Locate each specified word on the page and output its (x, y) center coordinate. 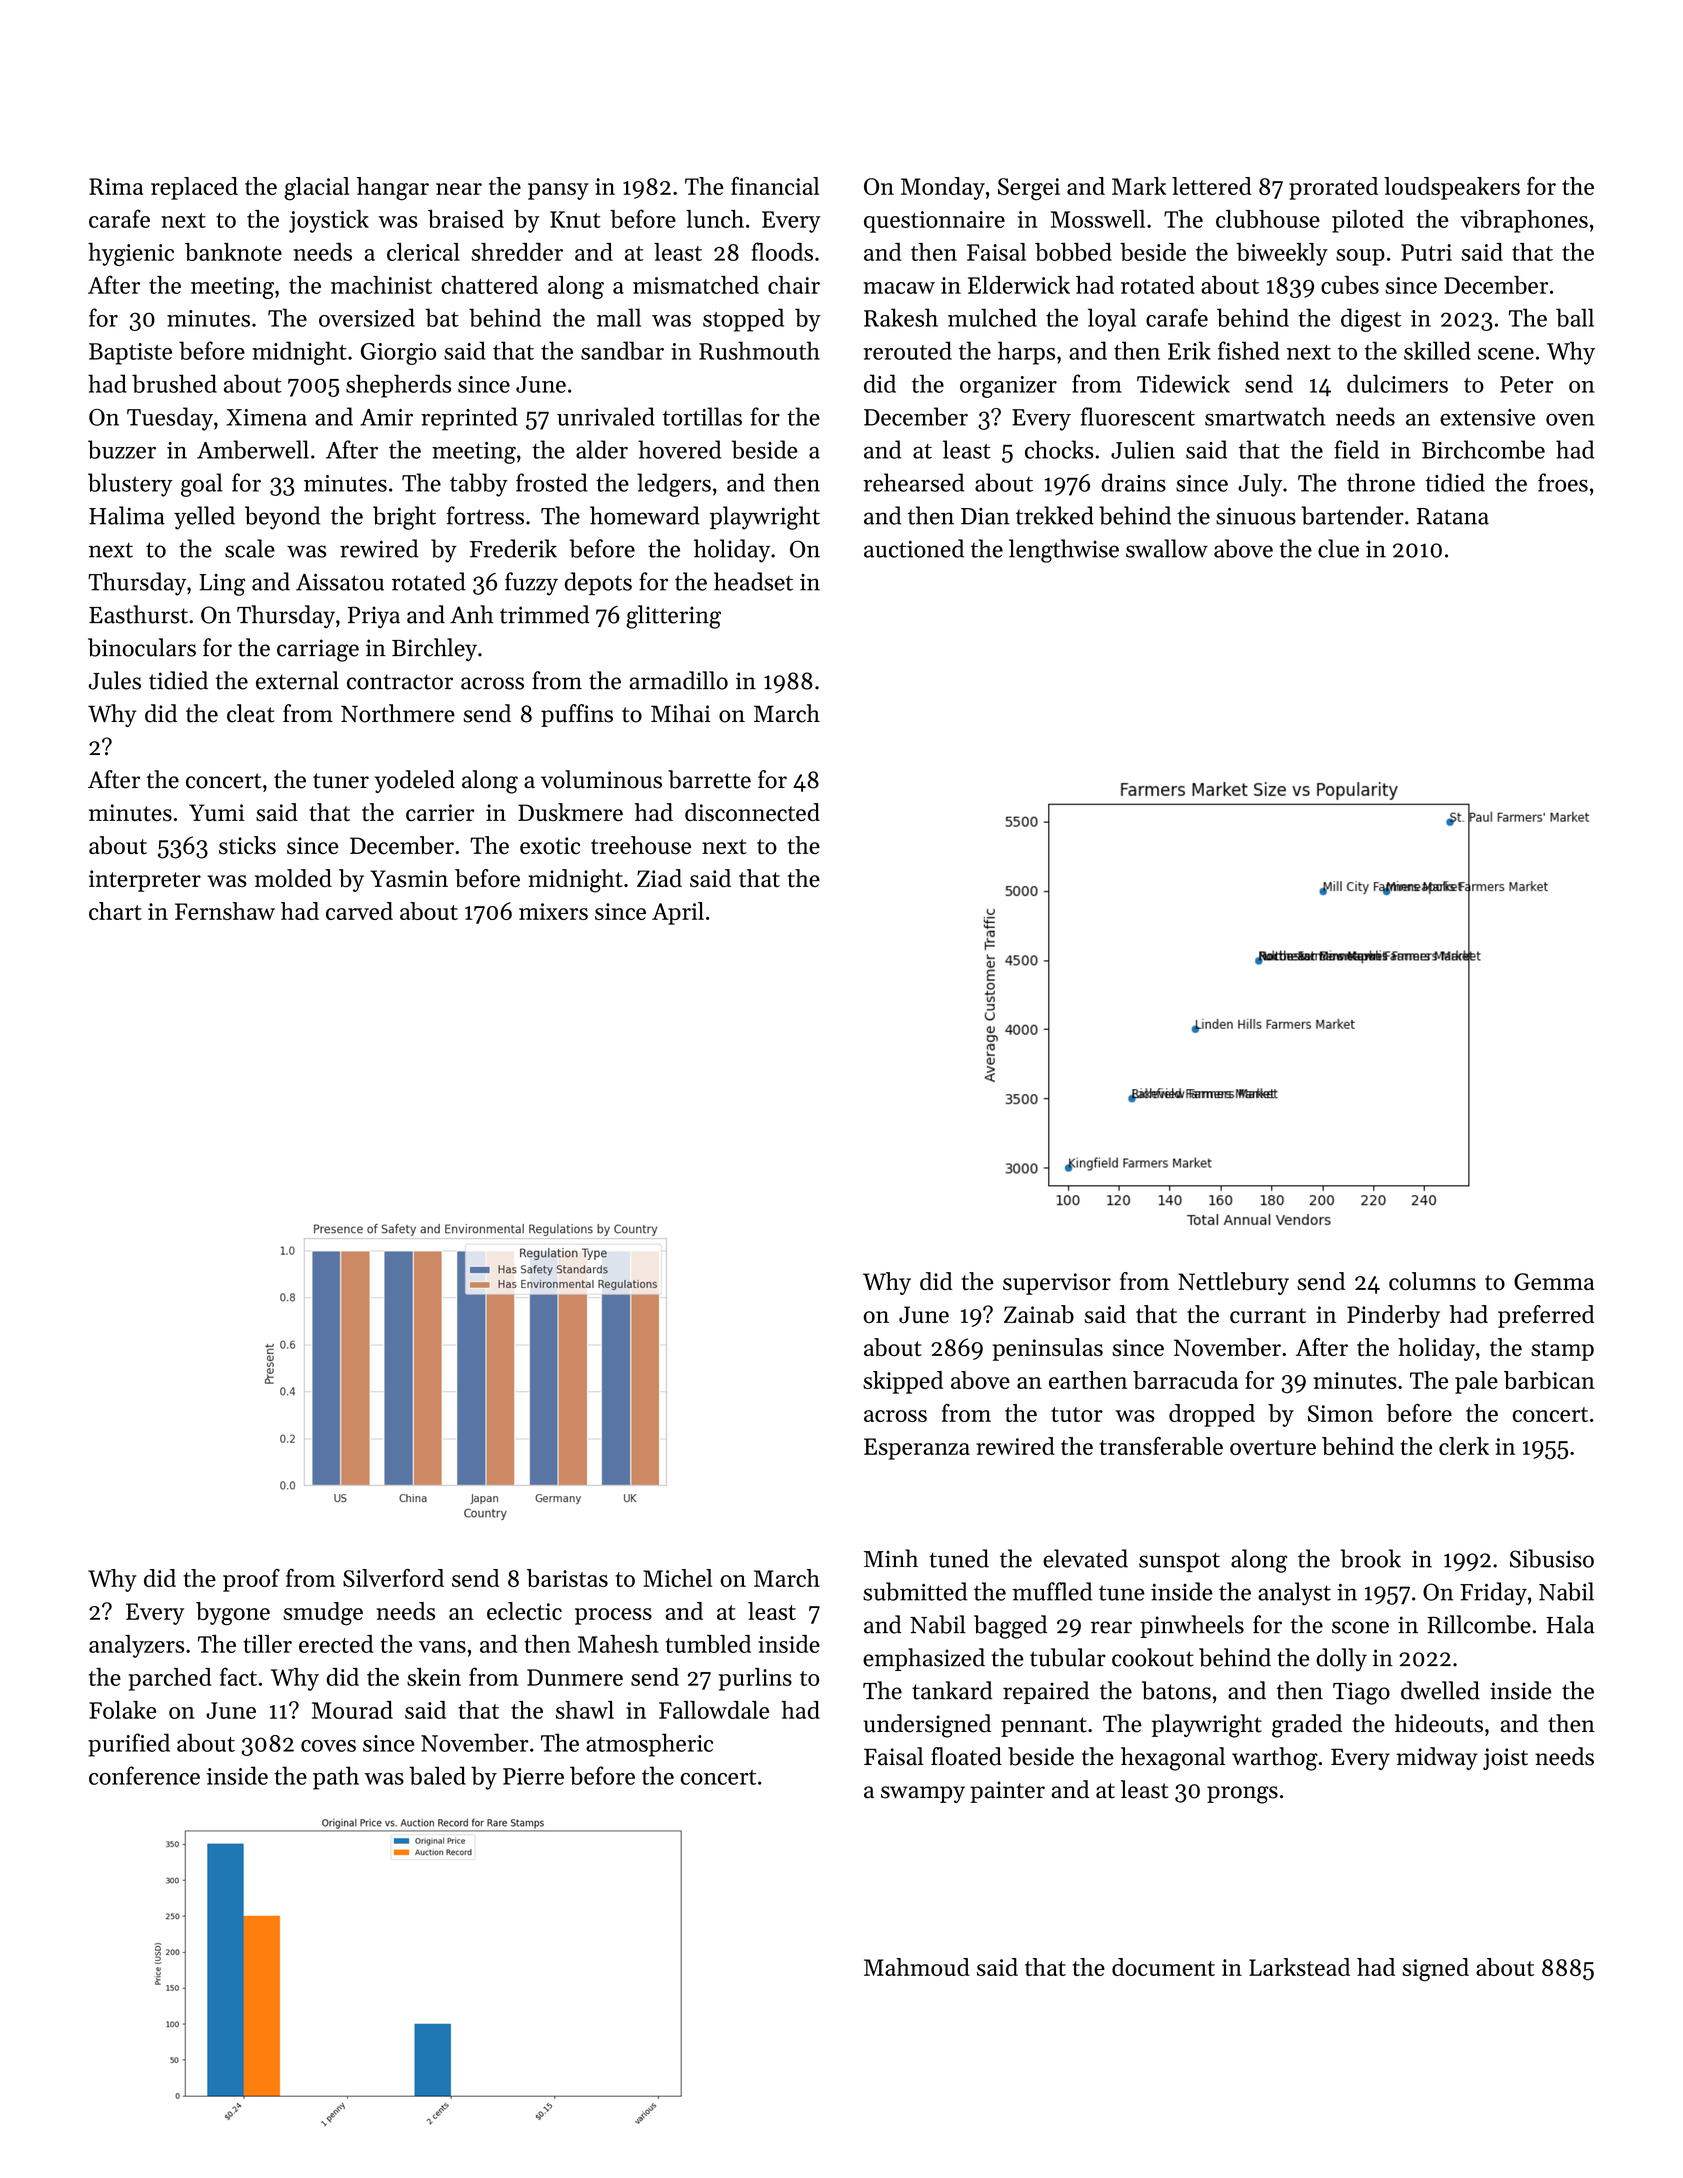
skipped (903, 1382)
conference (144, 1775)
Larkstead (1299, 1967)
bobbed (1073, 252)
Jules (115, 680)
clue (1338, 548)
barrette (709, 779)
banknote (233, 252)
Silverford (393, 1578)
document (1163, 1967)
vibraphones (1524, 221)
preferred (1546, 1316)
